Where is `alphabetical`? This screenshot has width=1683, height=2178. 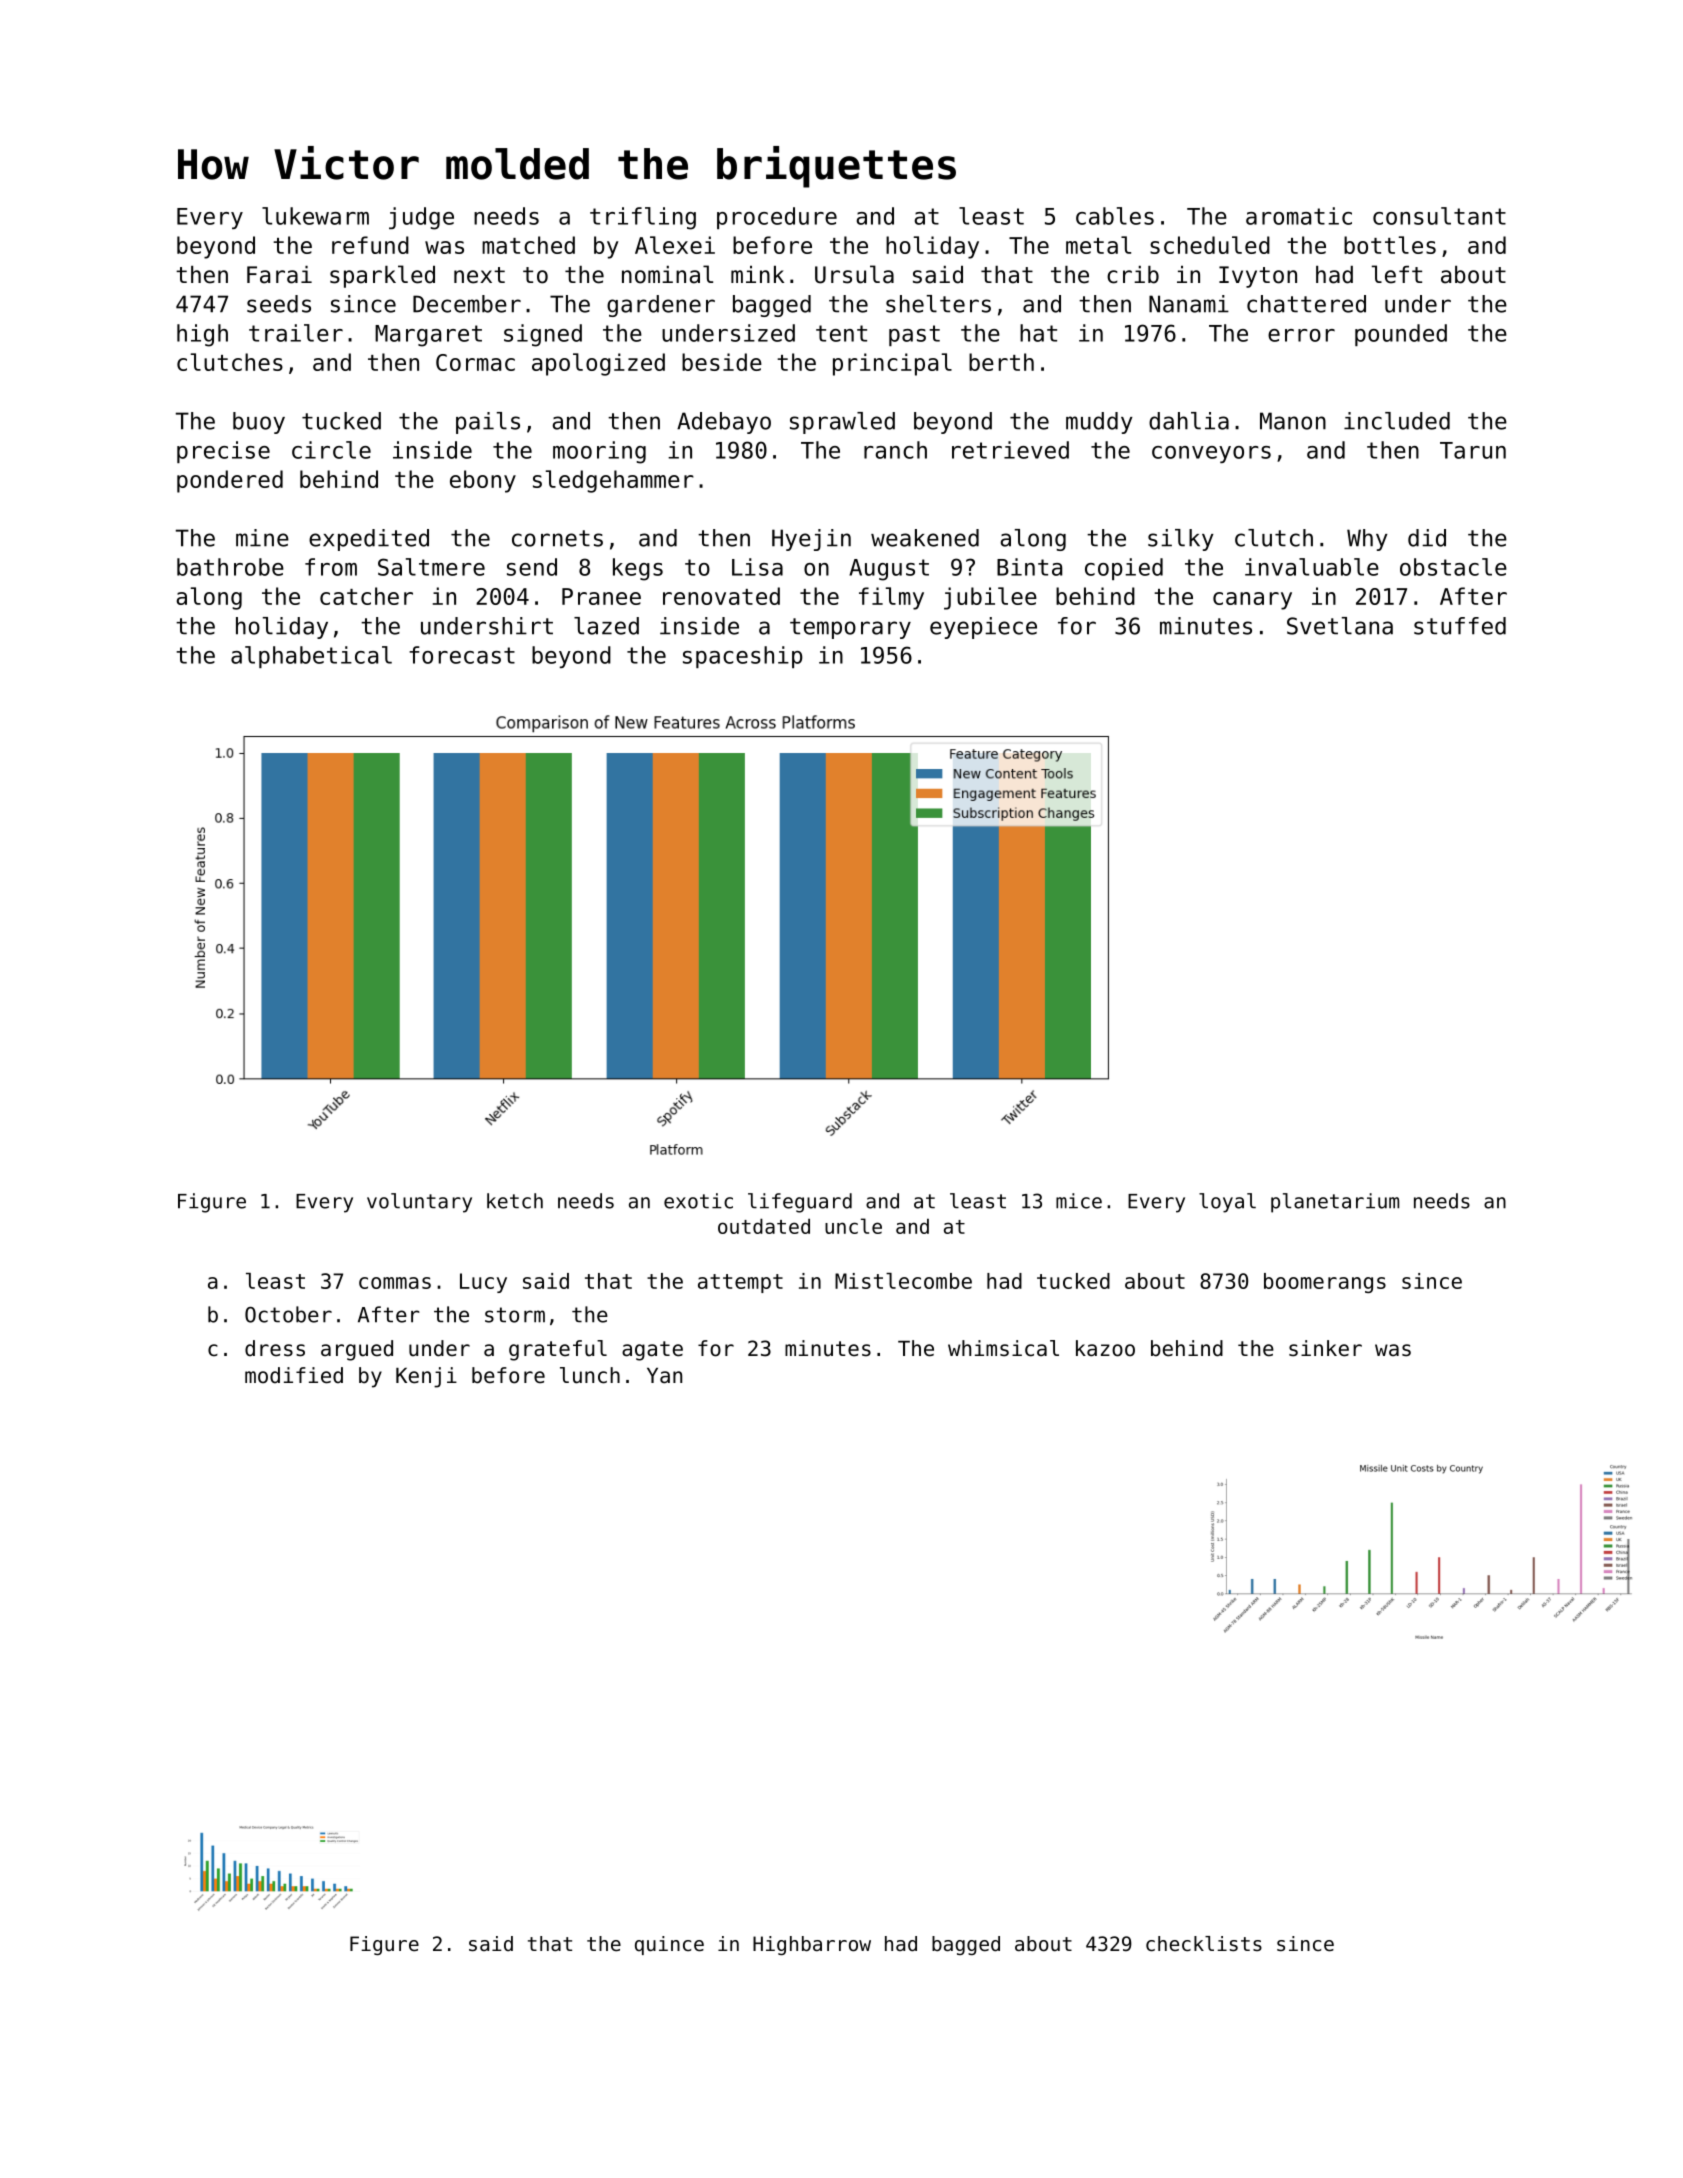 alphabetical is located at coordinates (311, 657).
